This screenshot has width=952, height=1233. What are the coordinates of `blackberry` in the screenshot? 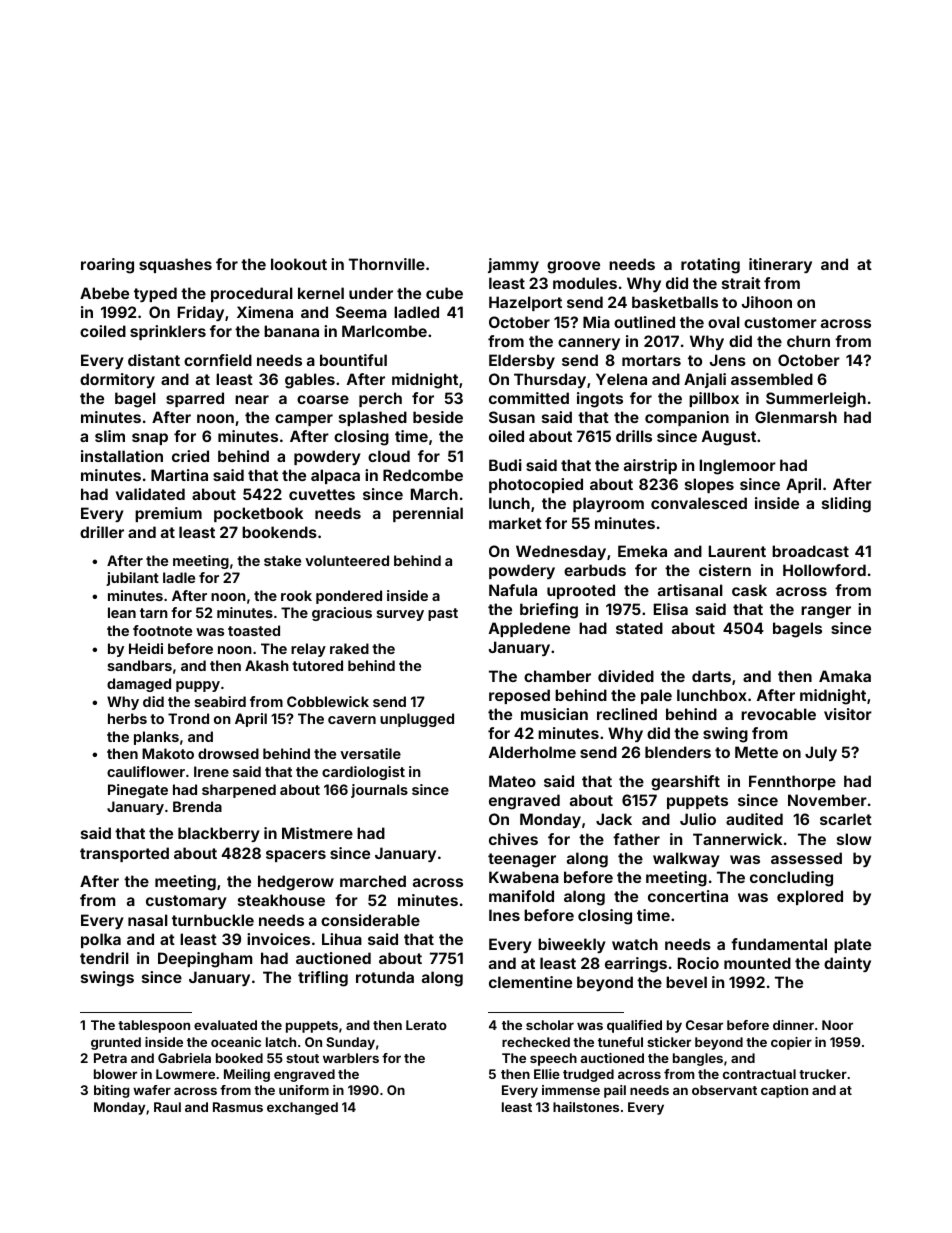 It's located at (219, 834).
